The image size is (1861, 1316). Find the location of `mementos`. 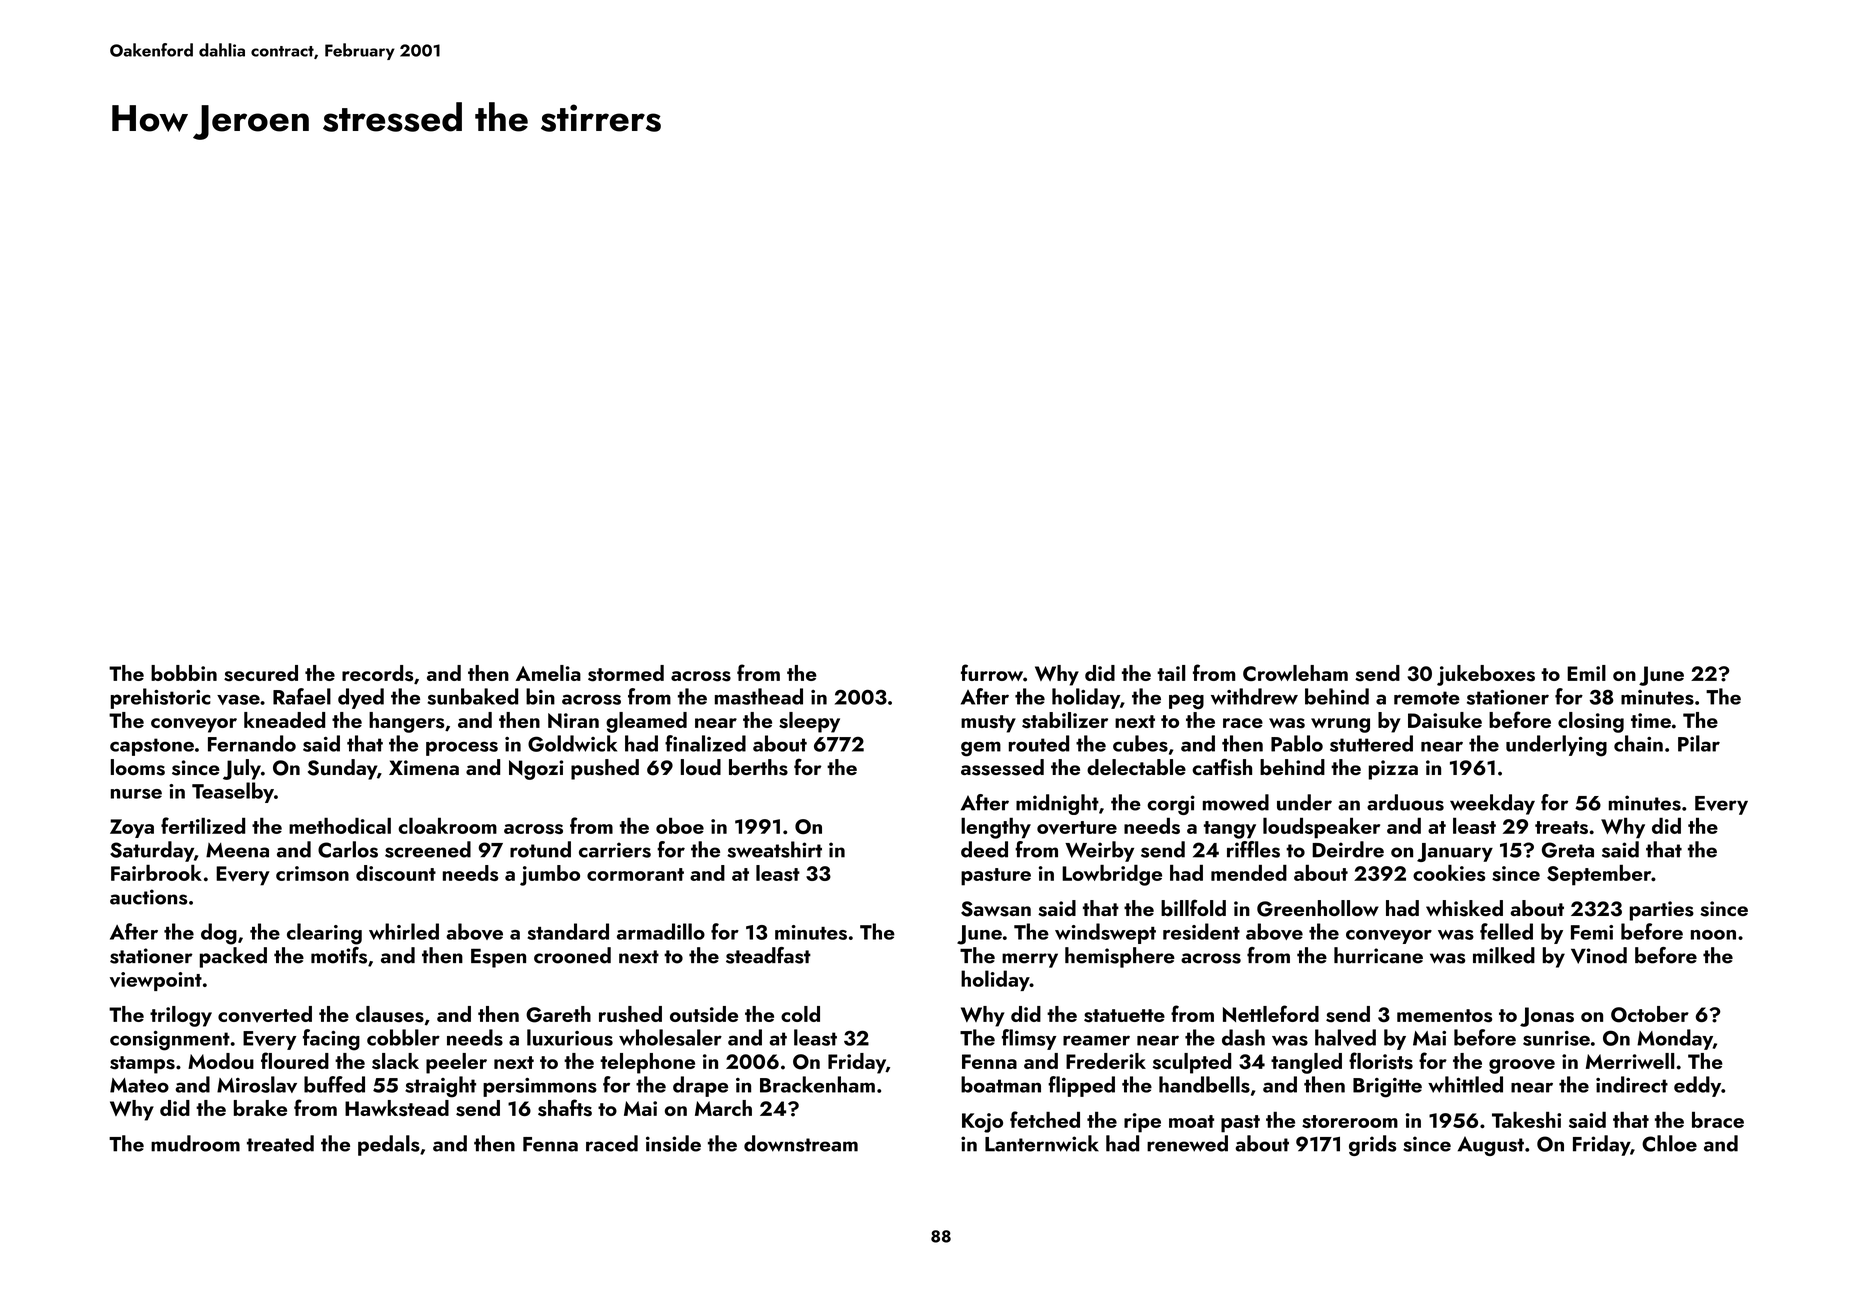

mementos is located at coordinates (1444, 1016).
